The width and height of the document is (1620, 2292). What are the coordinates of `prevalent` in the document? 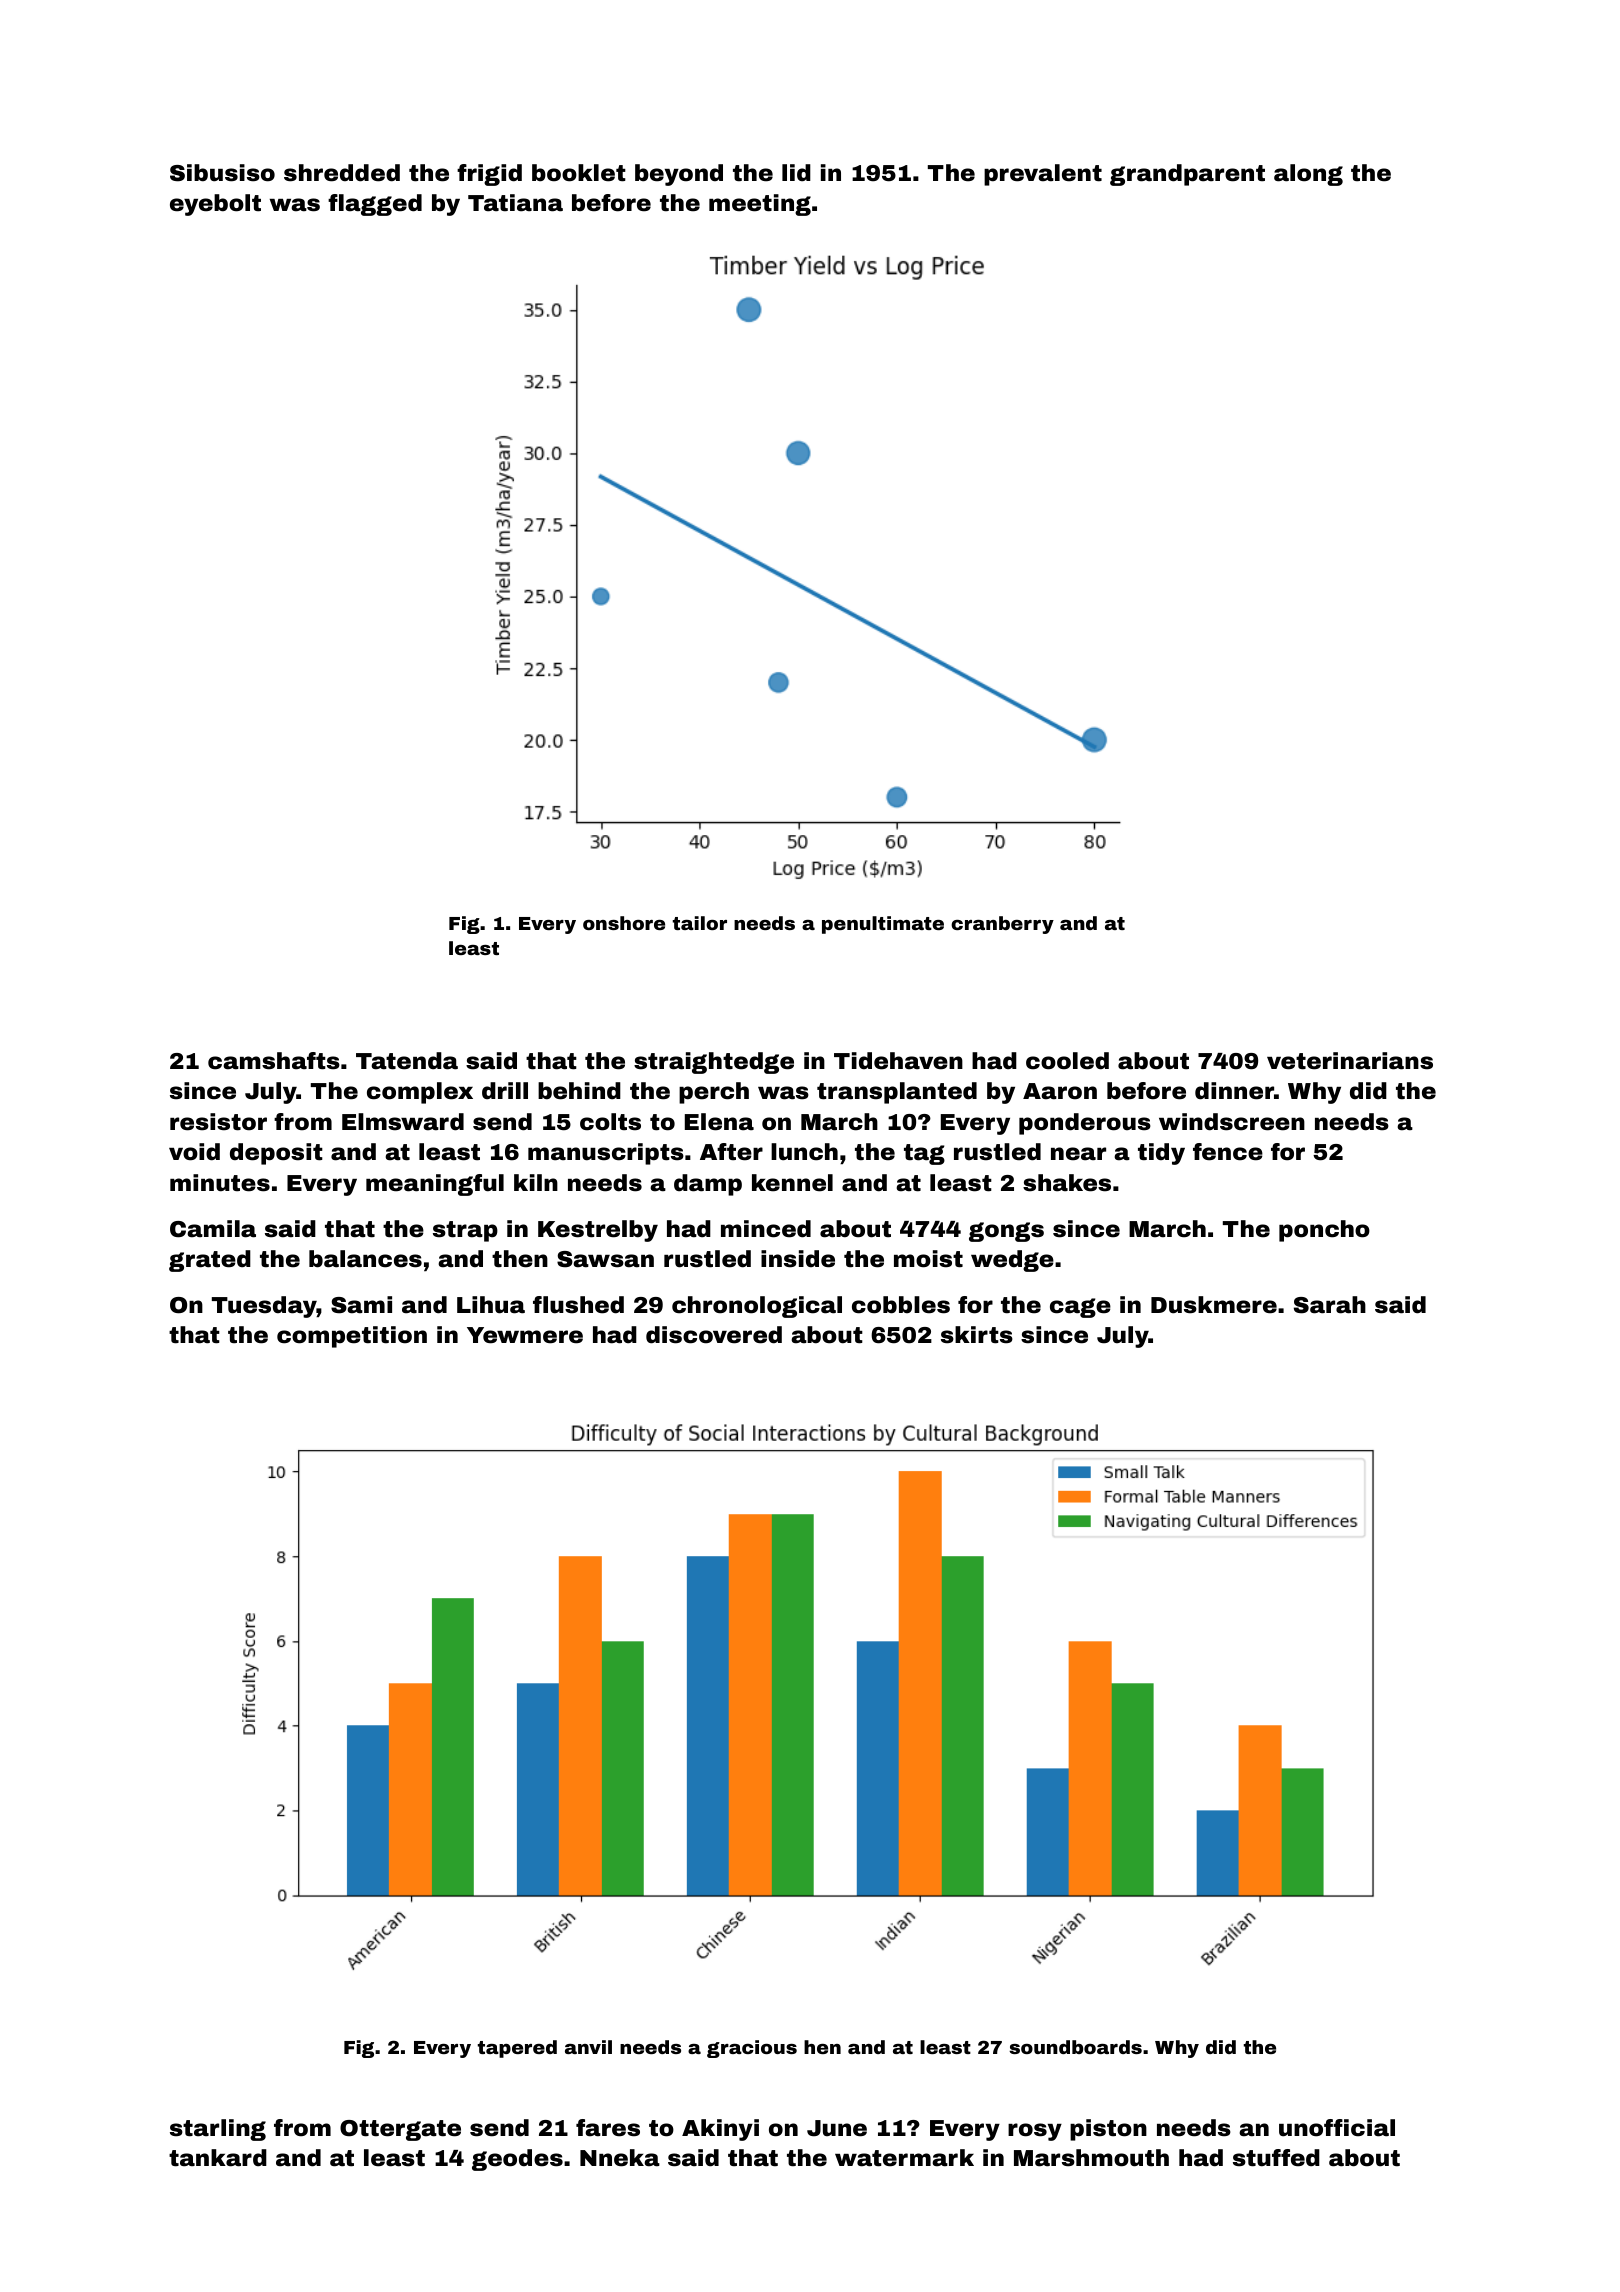 It's located at (1043, 175).
